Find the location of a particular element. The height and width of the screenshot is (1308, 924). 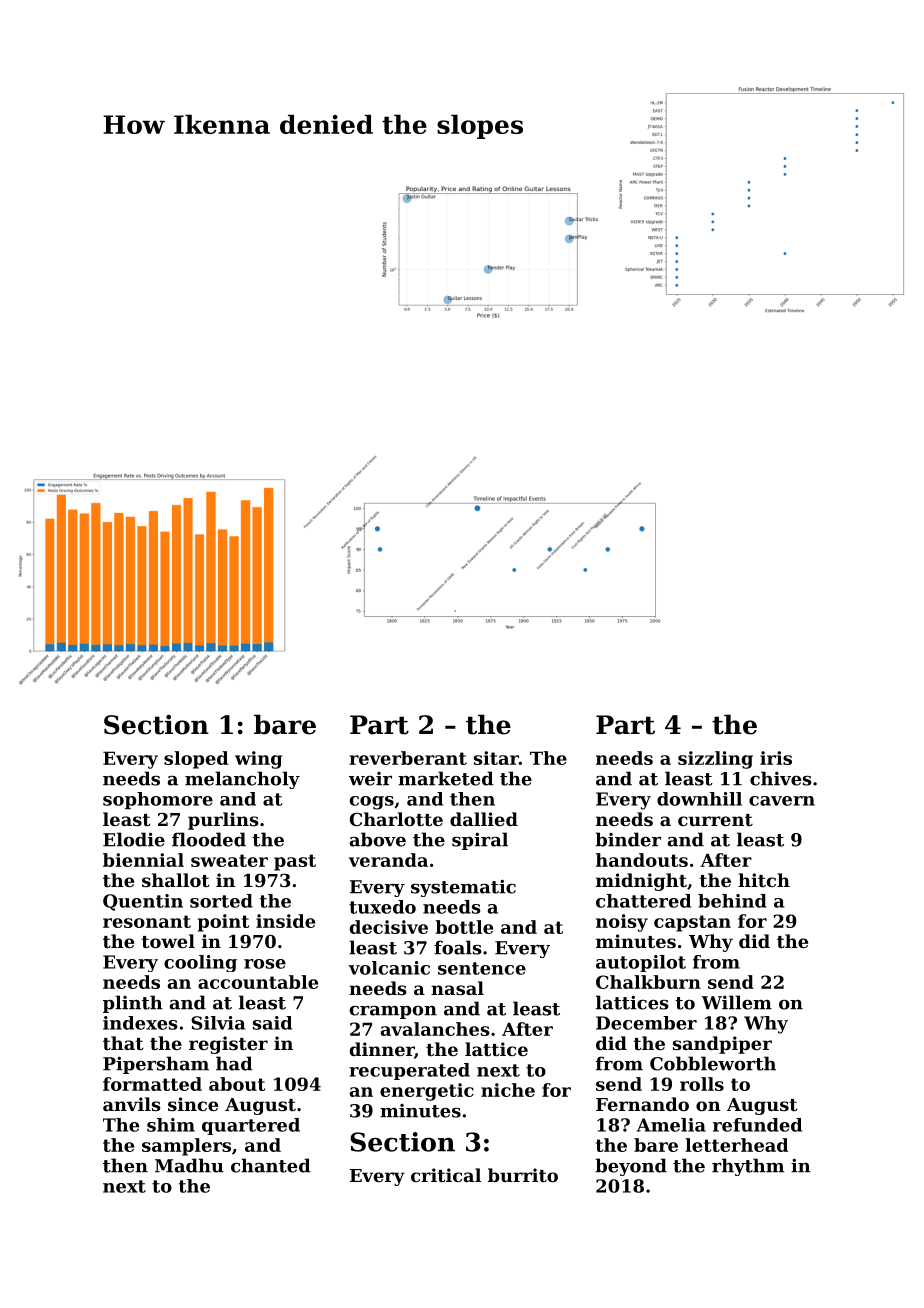

crampon is located at coordinates (393, 1012).
